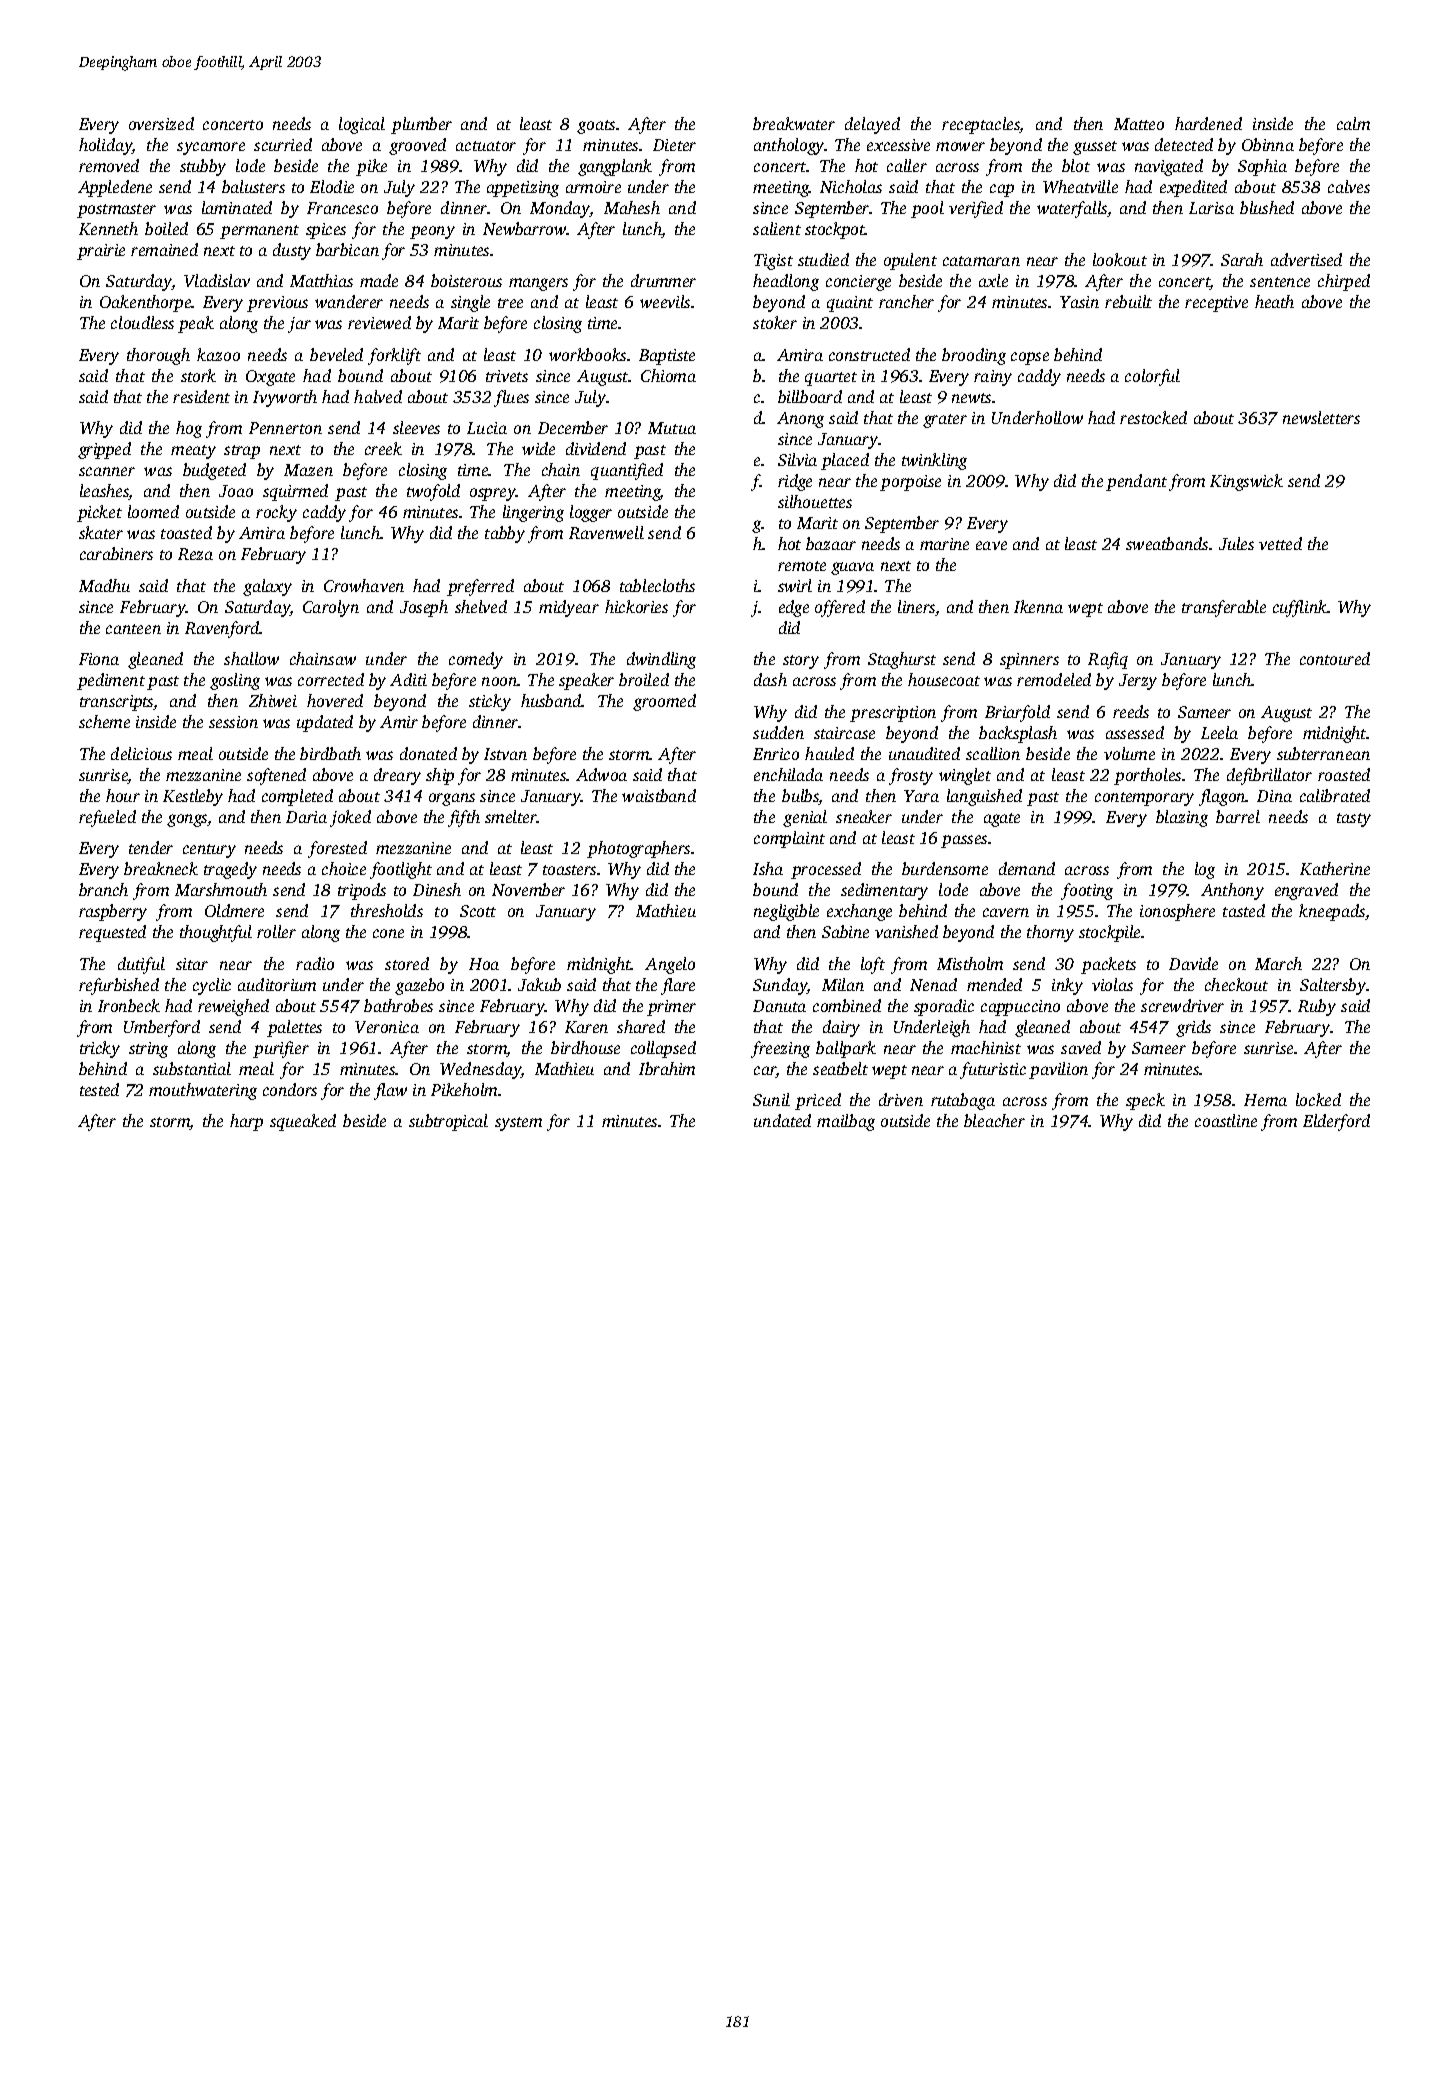 The image size is (1450, 2100). What do you see at coordinates (893, 714) in the screenshot?
I see `prescription` at bounding box center [893, 714].
